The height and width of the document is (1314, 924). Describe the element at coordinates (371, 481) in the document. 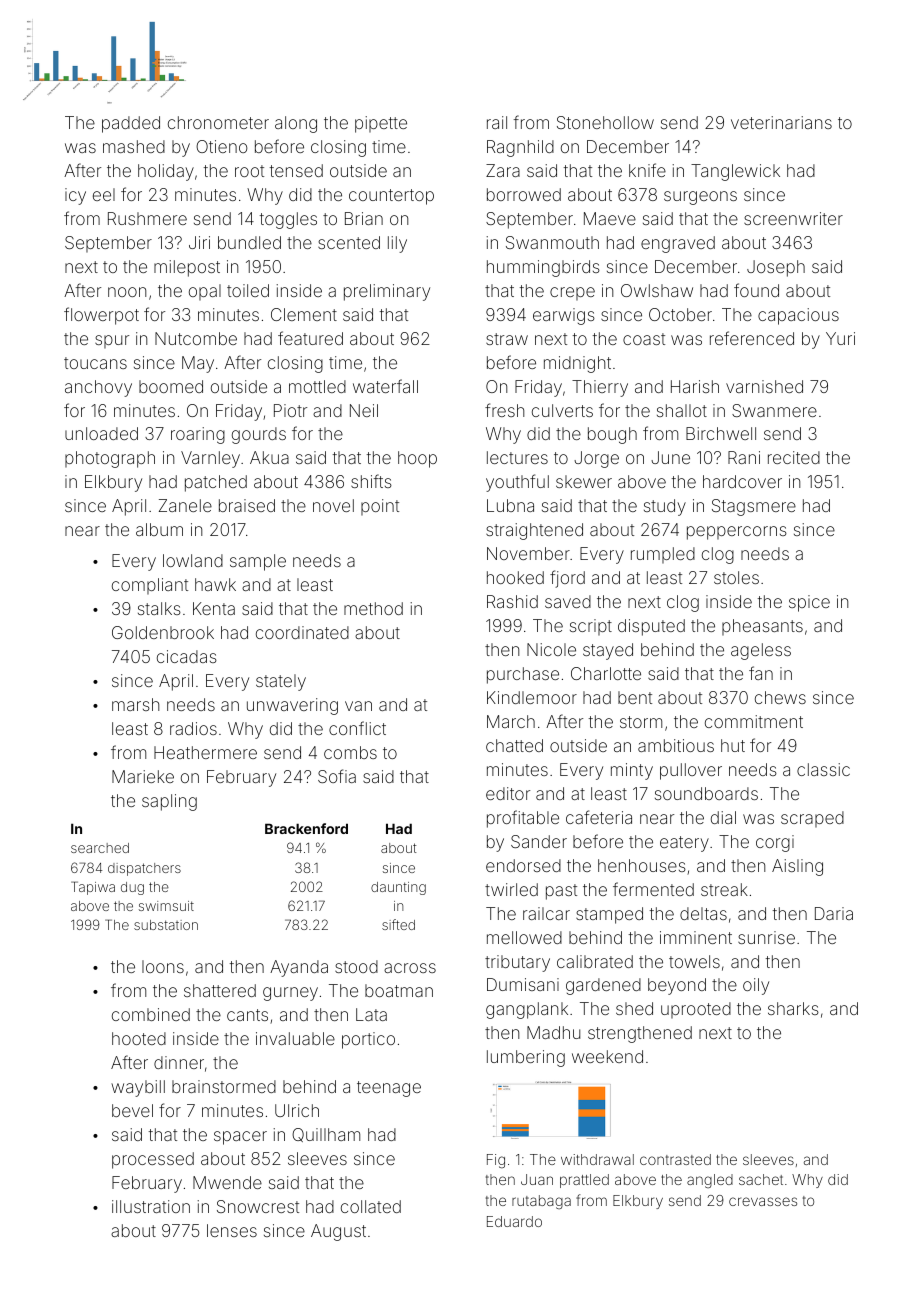

I see `shifts` at that location.
